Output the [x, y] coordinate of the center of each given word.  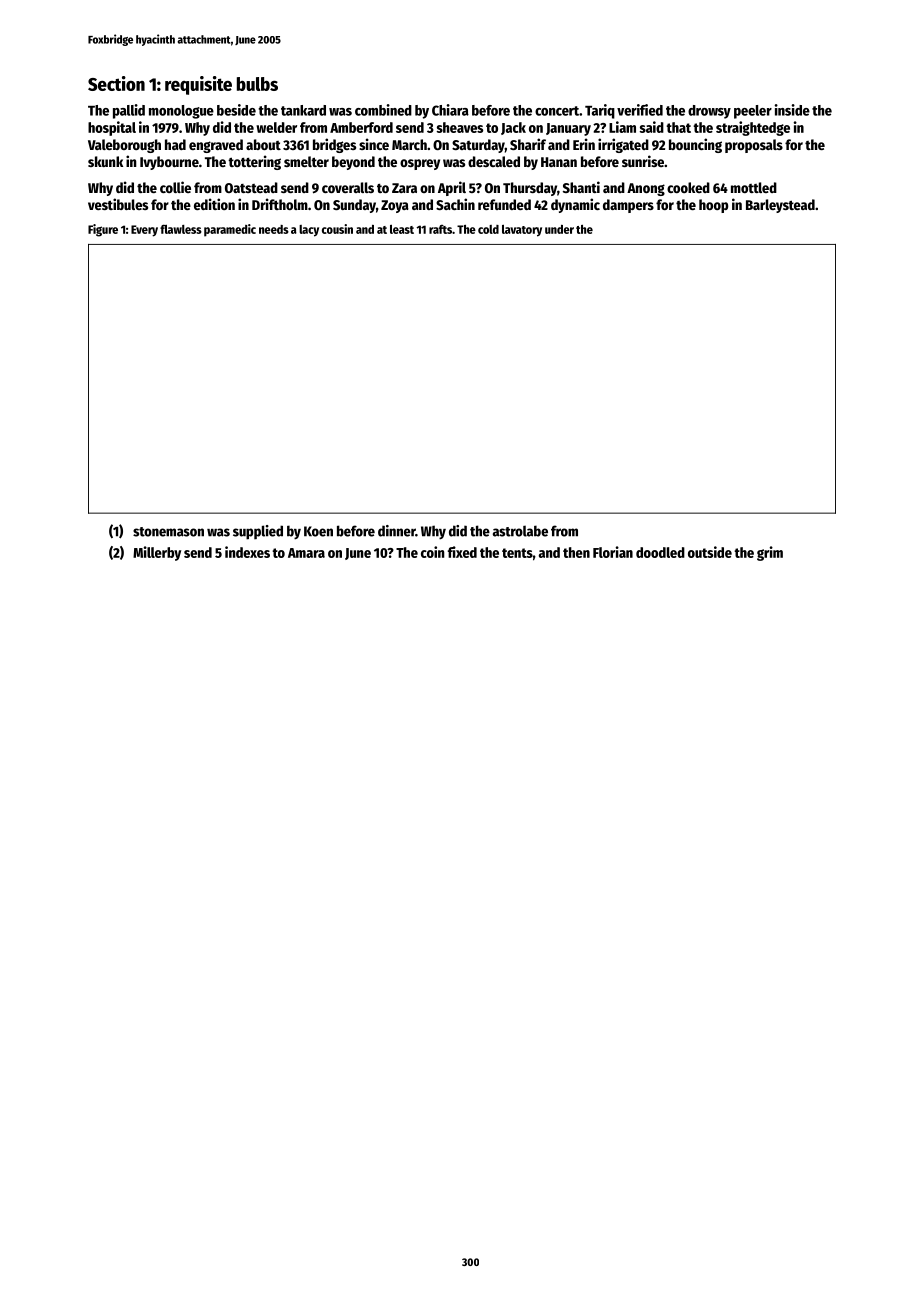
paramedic [230, 230]
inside [792, 110]
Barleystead [780, 206]
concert [557, 111]
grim [770, 553]
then [576, 552]
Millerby [157, 553]
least [402, 229]
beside [236, 110]
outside [710, 552]
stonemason [168, 532]
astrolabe [520, 531]
